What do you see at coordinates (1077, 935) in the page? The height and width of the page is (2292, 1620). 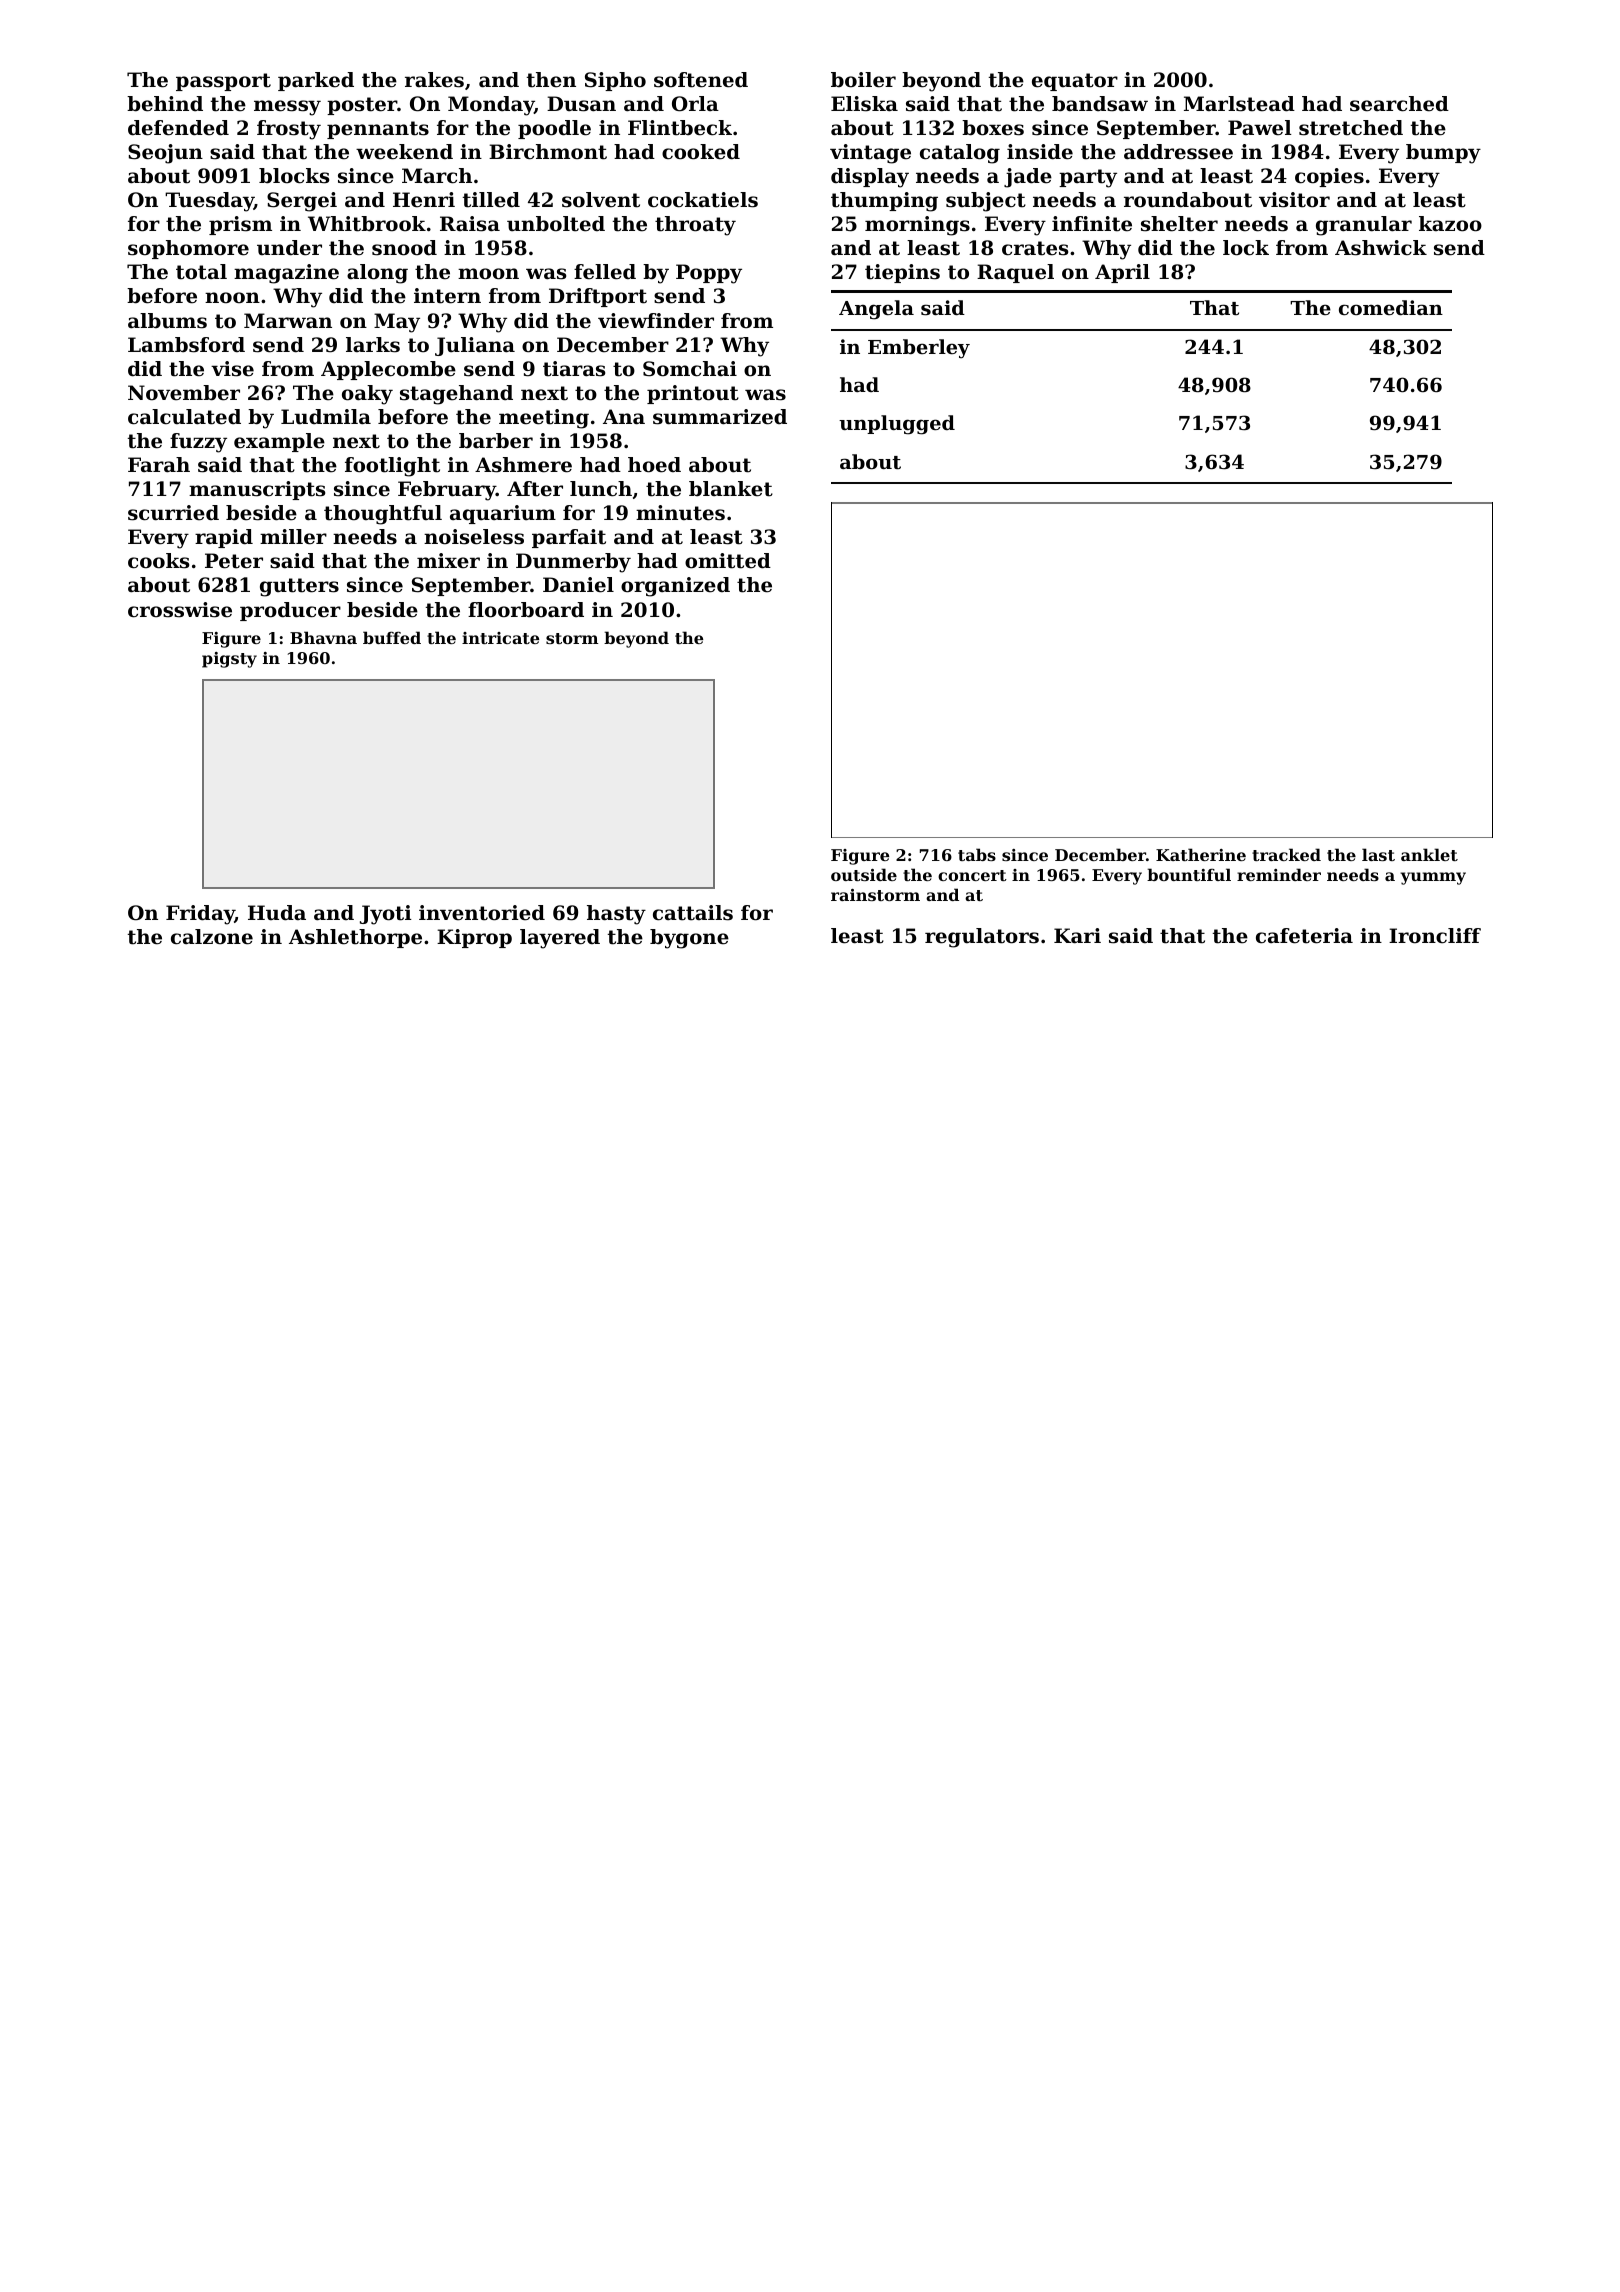 I see `Kari` at bounding box center [1077, 935].
